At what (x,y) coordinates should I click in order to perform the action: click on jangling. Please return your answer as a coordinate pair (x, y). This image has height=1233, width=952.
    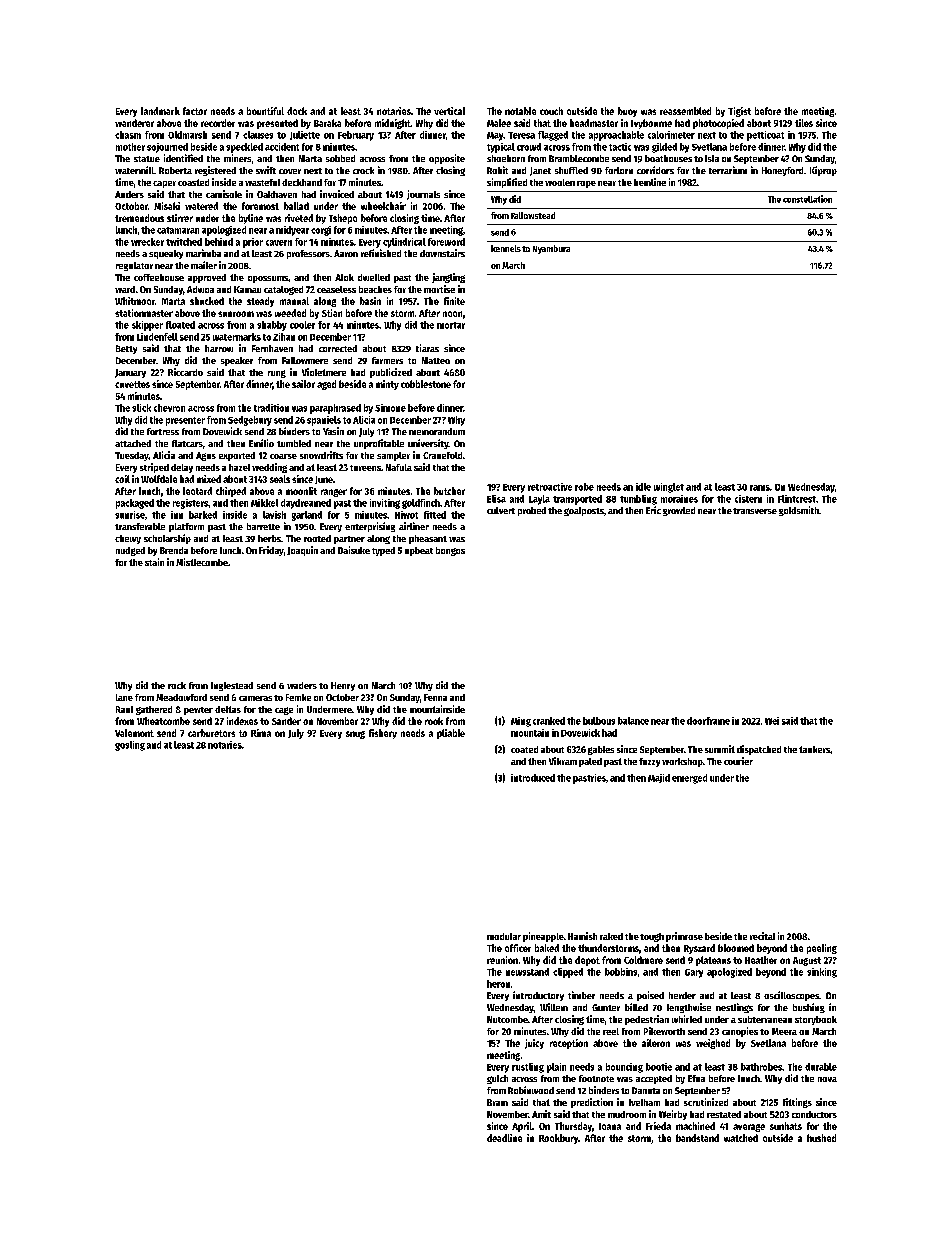
    Looking at the image, I should click on (448, 278).
